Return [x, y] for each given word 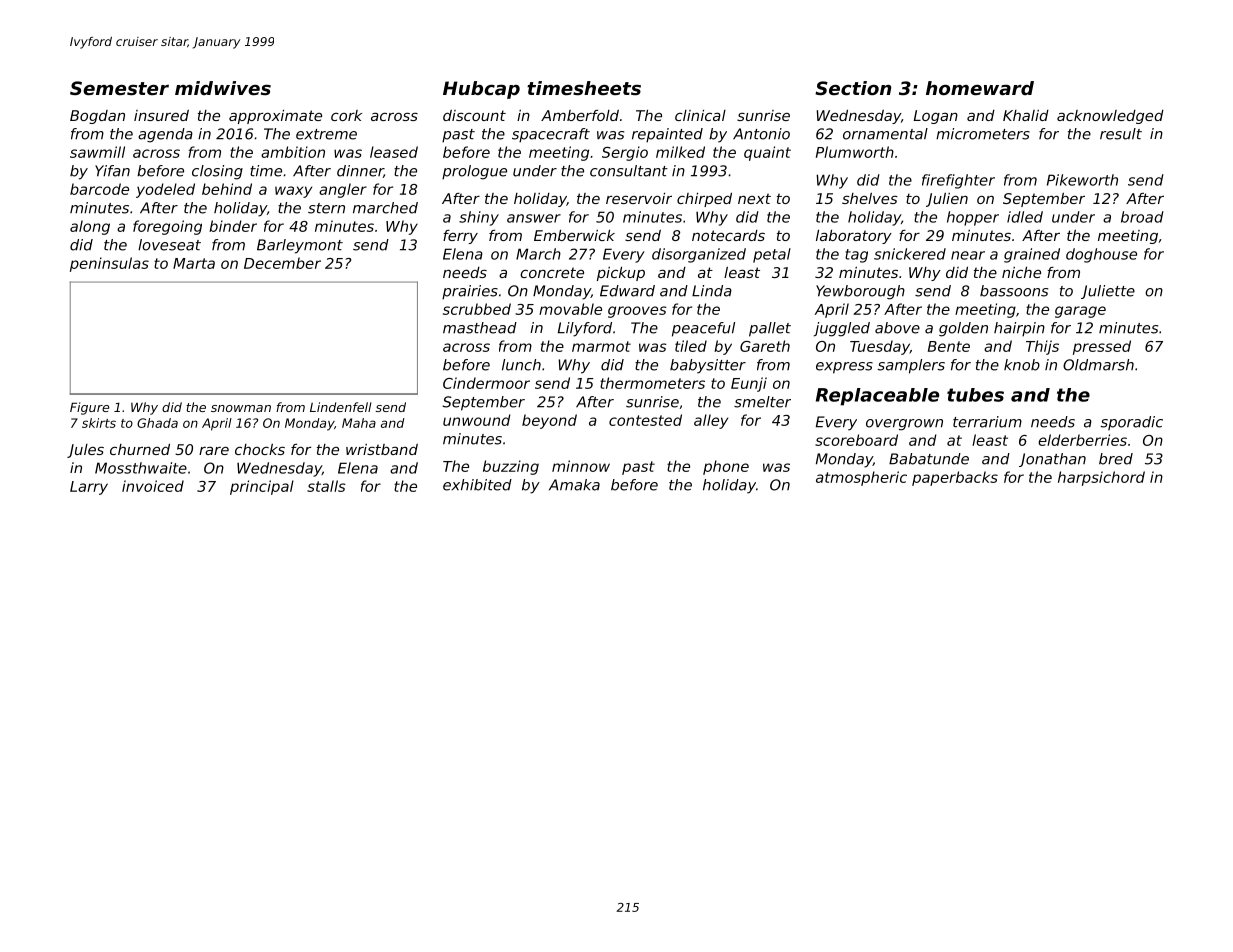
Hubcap [481, 90]
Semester [119, 88]
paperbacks [955, 478]
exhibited [477, 485]
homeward [980, 88]
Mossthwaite [141, 468]
